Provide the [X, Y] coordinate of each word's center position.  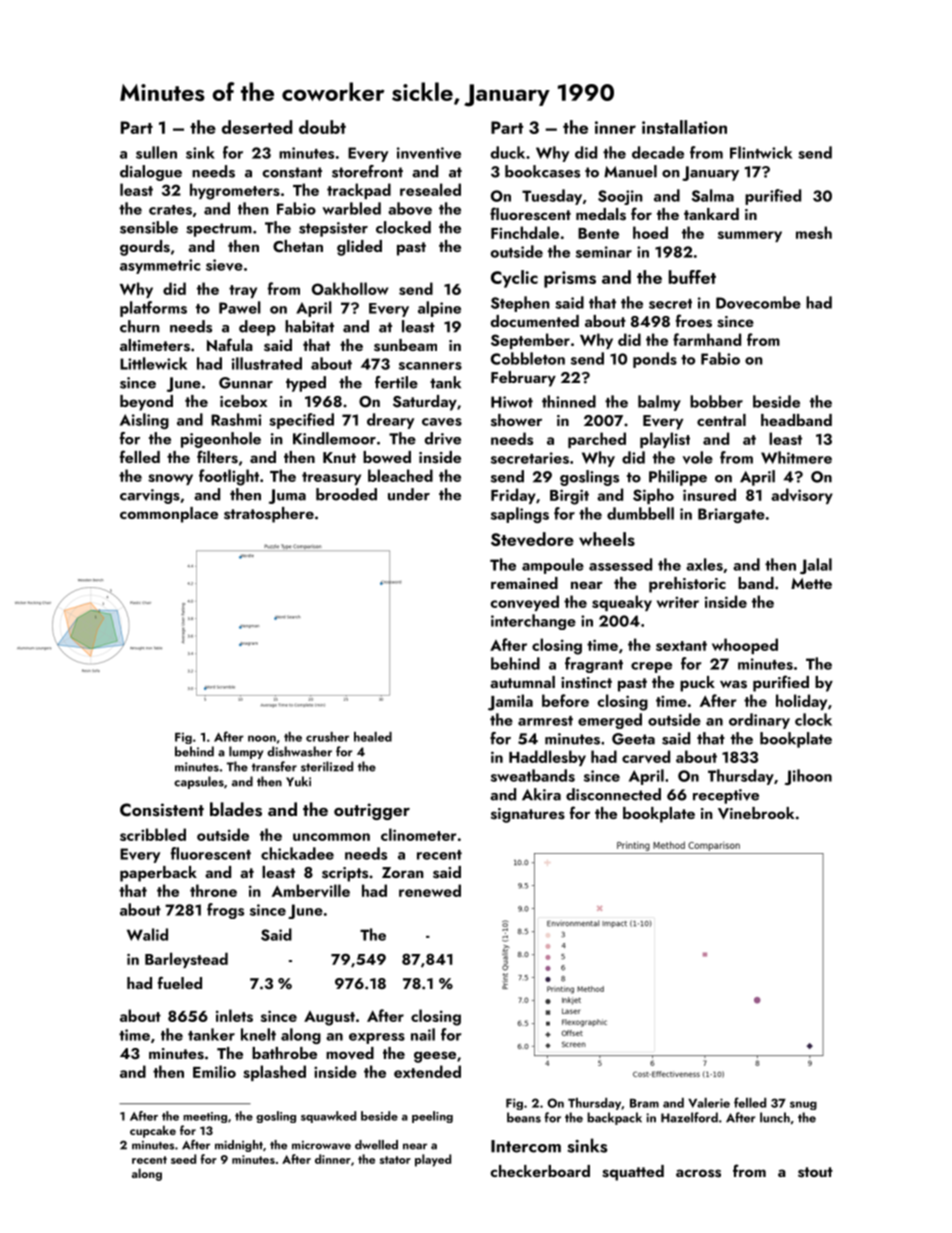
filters [217, 457]
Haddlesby [547, 758]
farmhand [707, 339]
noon [262, 738]
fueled [180, 983]
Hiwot [512, 402]
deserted [257, 127]
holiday [801, 702]
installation [684, 127]
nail [423, 1034]
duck [508, 152]
